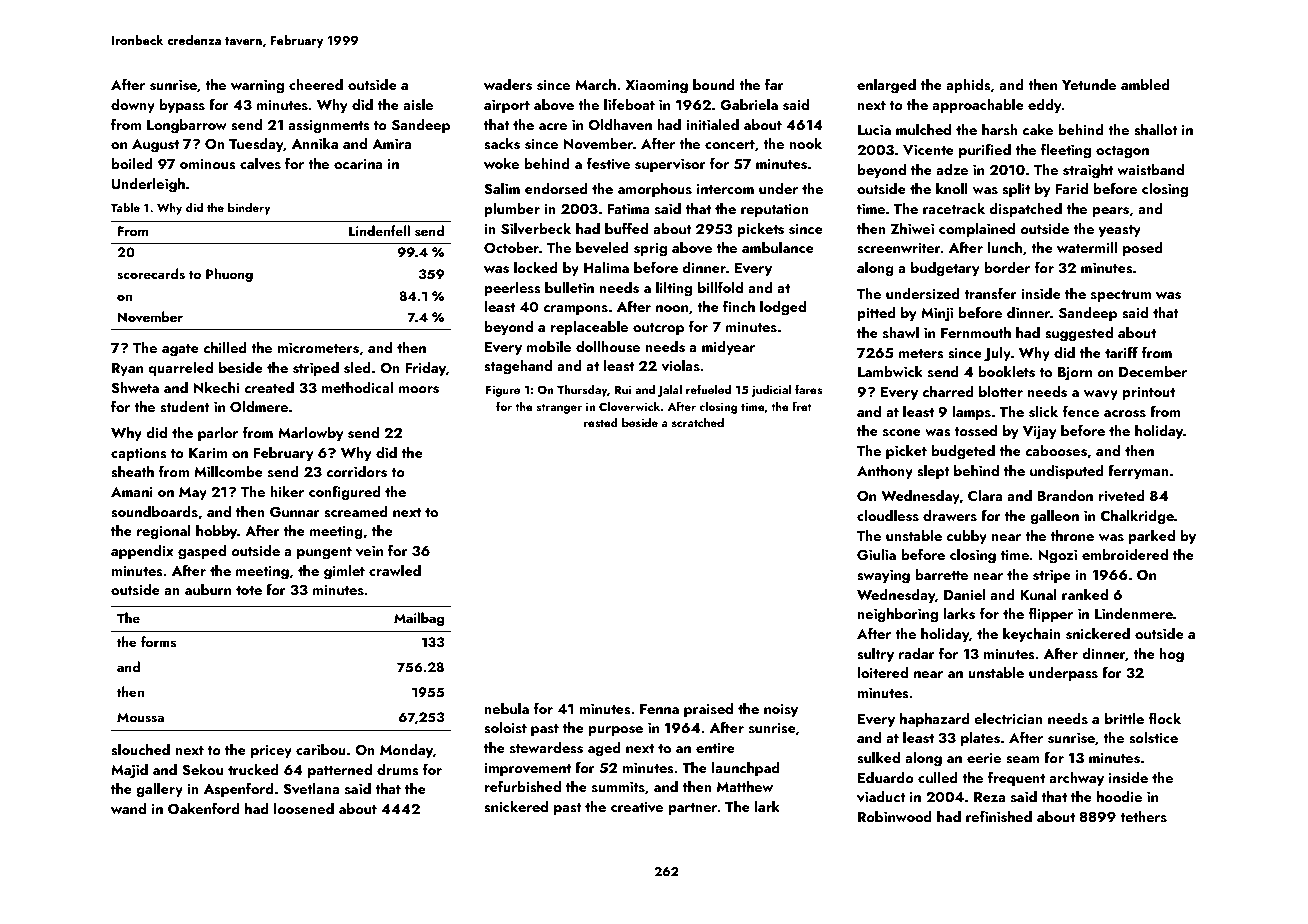 This page has width=1308, height=924. I want to click on crawled, so click(395, 570).
